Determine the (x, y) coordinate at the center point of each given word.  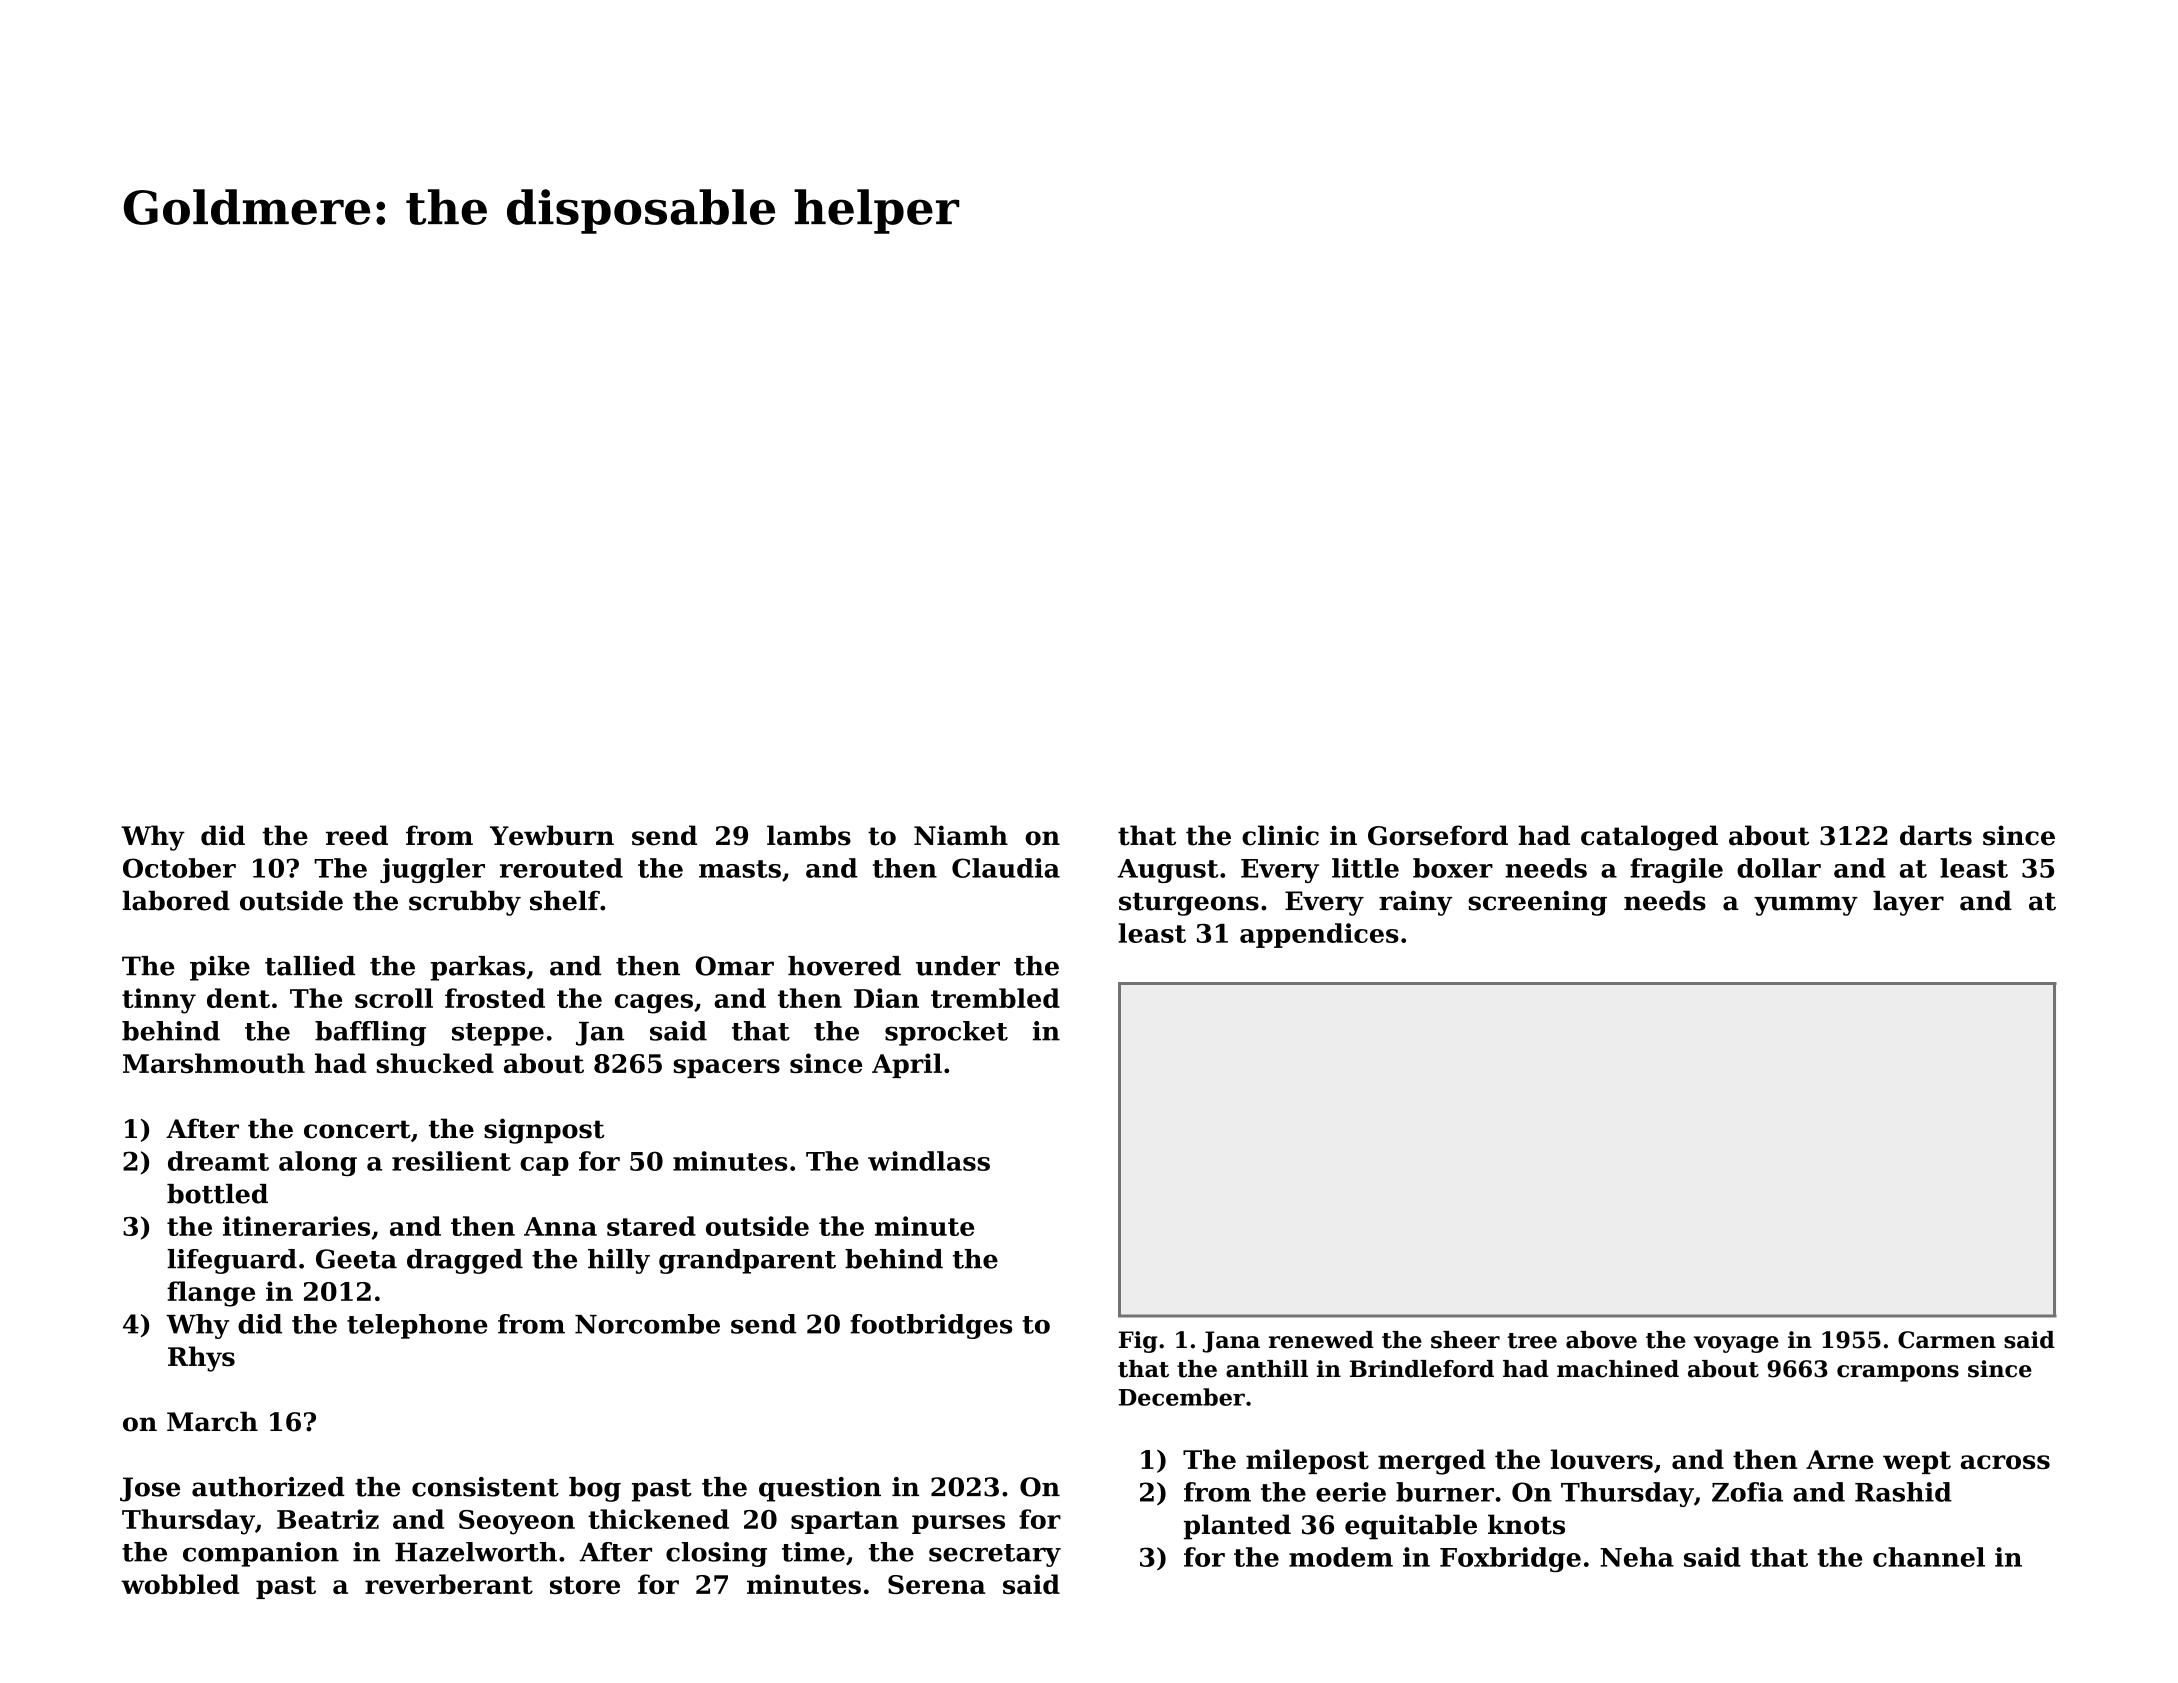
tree (1532, 1341)
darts (1936, 835)
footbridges (931, 1326)
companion (261, 1554)
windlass (929, 1161)
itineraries (296, 1226)
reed (357, 835)
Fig (1138, 1342)
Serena (936, 1584)
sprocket (946, 1033)
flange (211, 1294)
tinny (159, 1001)
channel (1929, 1557)
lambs (809, 835)
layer (1908, 903)
